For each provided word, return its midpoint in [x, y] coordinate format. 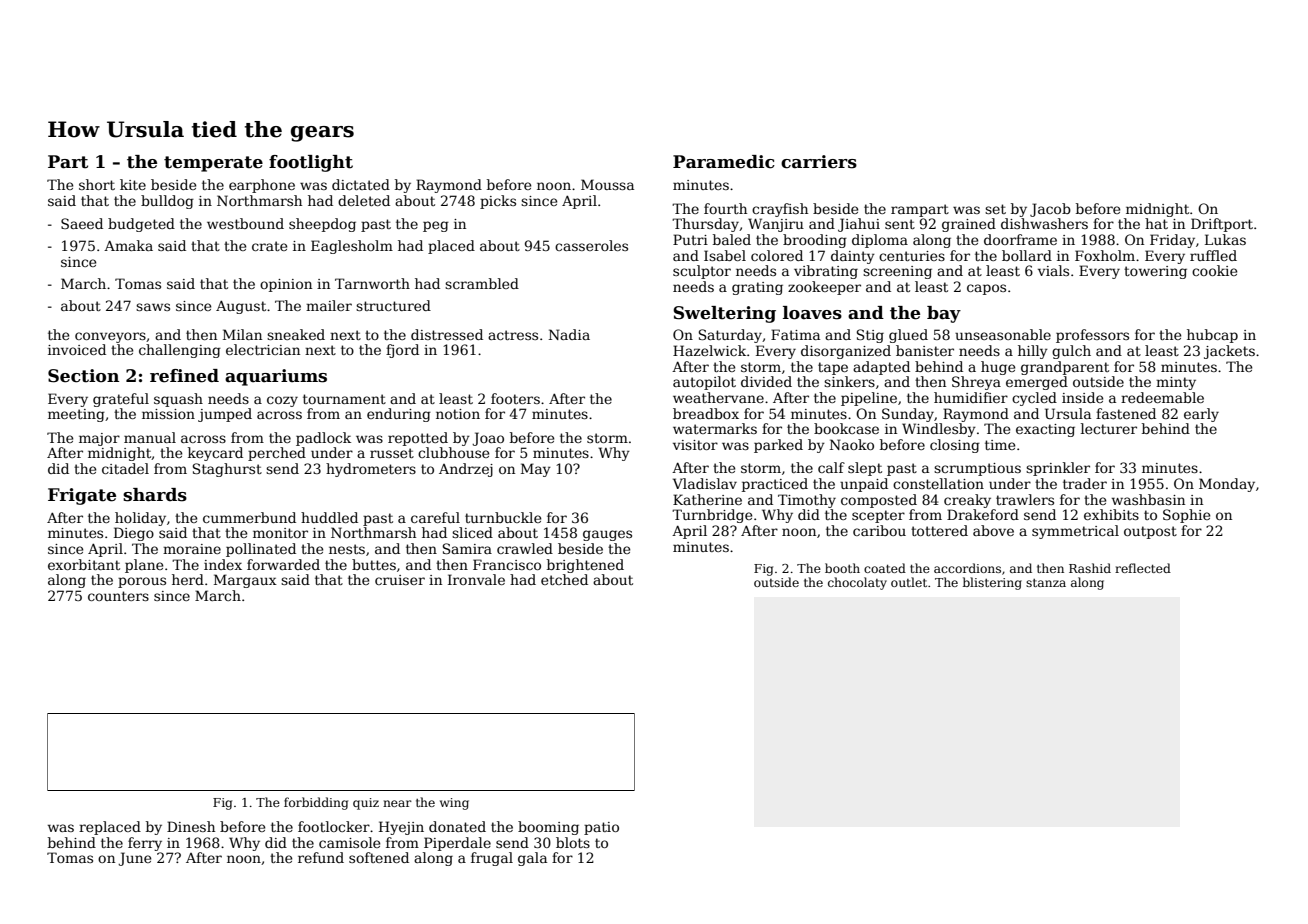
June [134, 859]
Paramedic [724, 162]
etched [564, 579]
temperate [213, 164]
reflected [1143, 568]
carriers [819, 162]
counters [118, 596]
